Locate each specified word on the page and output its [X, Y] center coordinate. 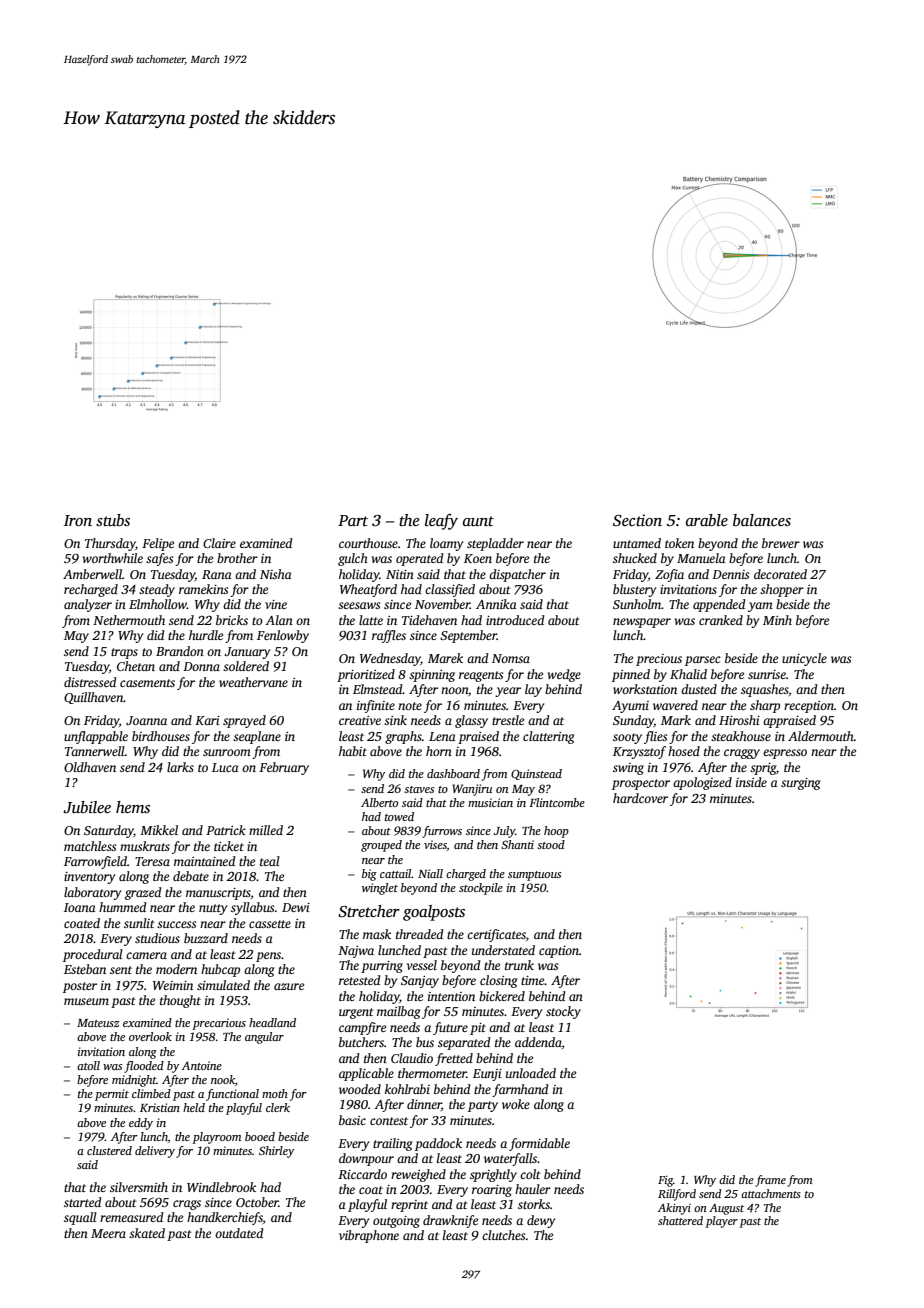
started [83, 1202]
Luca [225, 767]
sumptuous [534, 876]
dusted [699, 689]
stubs [113, 520]
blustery [634, 590]
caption [559, 952]
